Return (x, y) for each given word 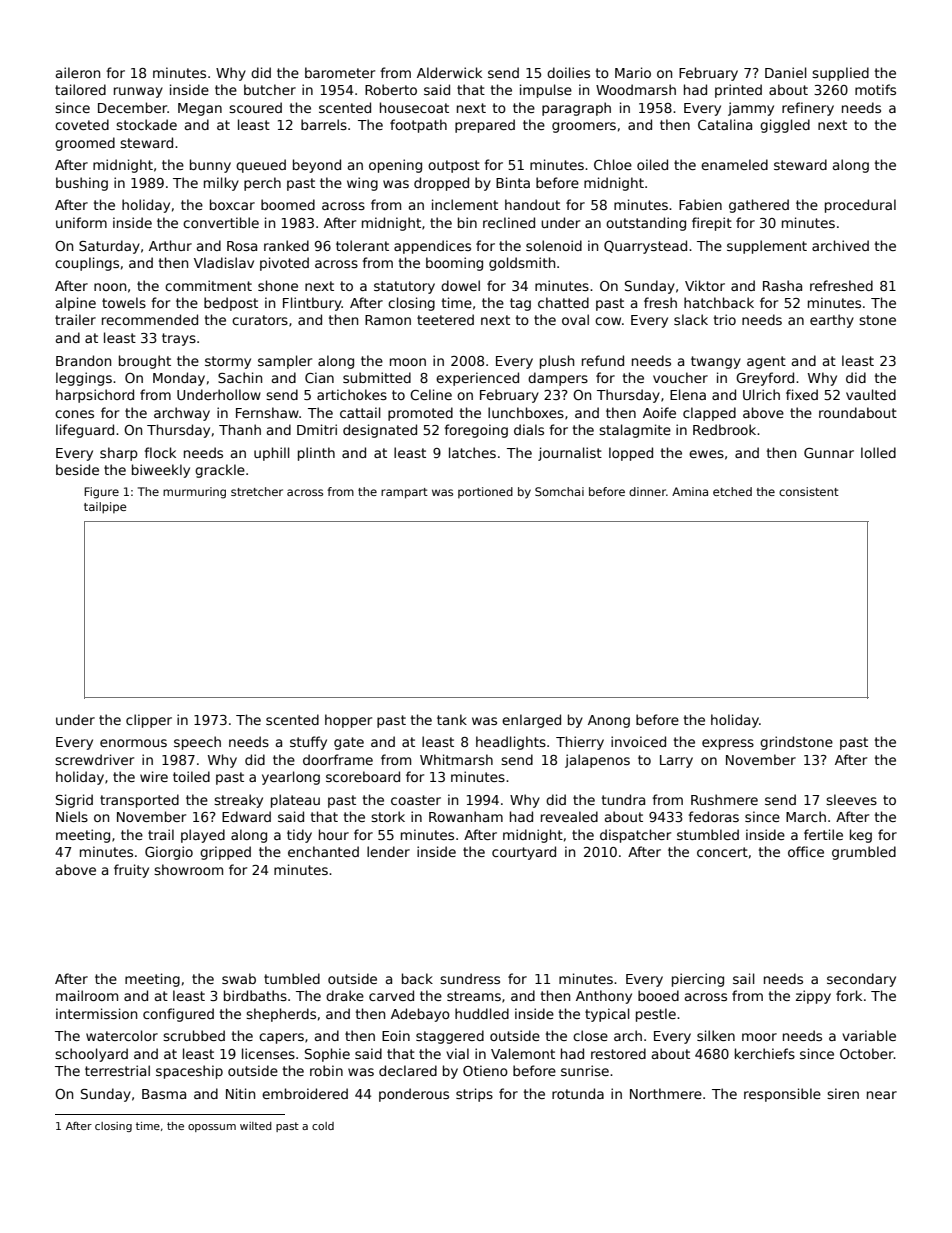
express (728, 744)
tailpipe (105, 508)
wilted (256, 1126)
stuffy (308, 743)
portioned (485, 492)
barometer (340, 72)
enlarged (531, 721)
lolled (878, 452)
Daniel (786, 72)
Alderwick (449, 72)
